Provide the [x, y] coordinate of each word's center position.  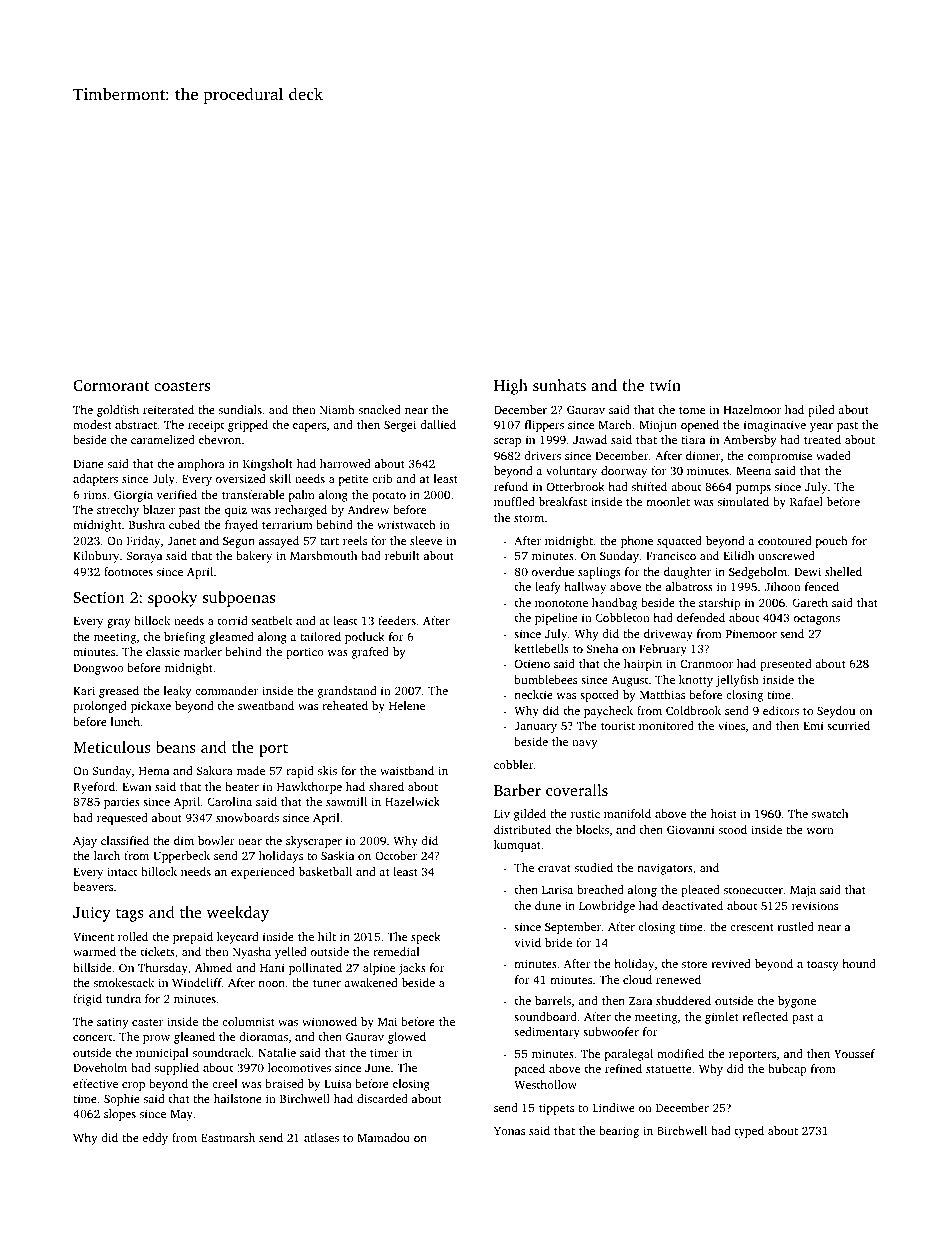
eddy [155, 1139]
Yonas [509, 1131]
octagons [817, 620]
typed [749, 1132]
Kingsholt [268, 465]
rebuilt [402, 555]
